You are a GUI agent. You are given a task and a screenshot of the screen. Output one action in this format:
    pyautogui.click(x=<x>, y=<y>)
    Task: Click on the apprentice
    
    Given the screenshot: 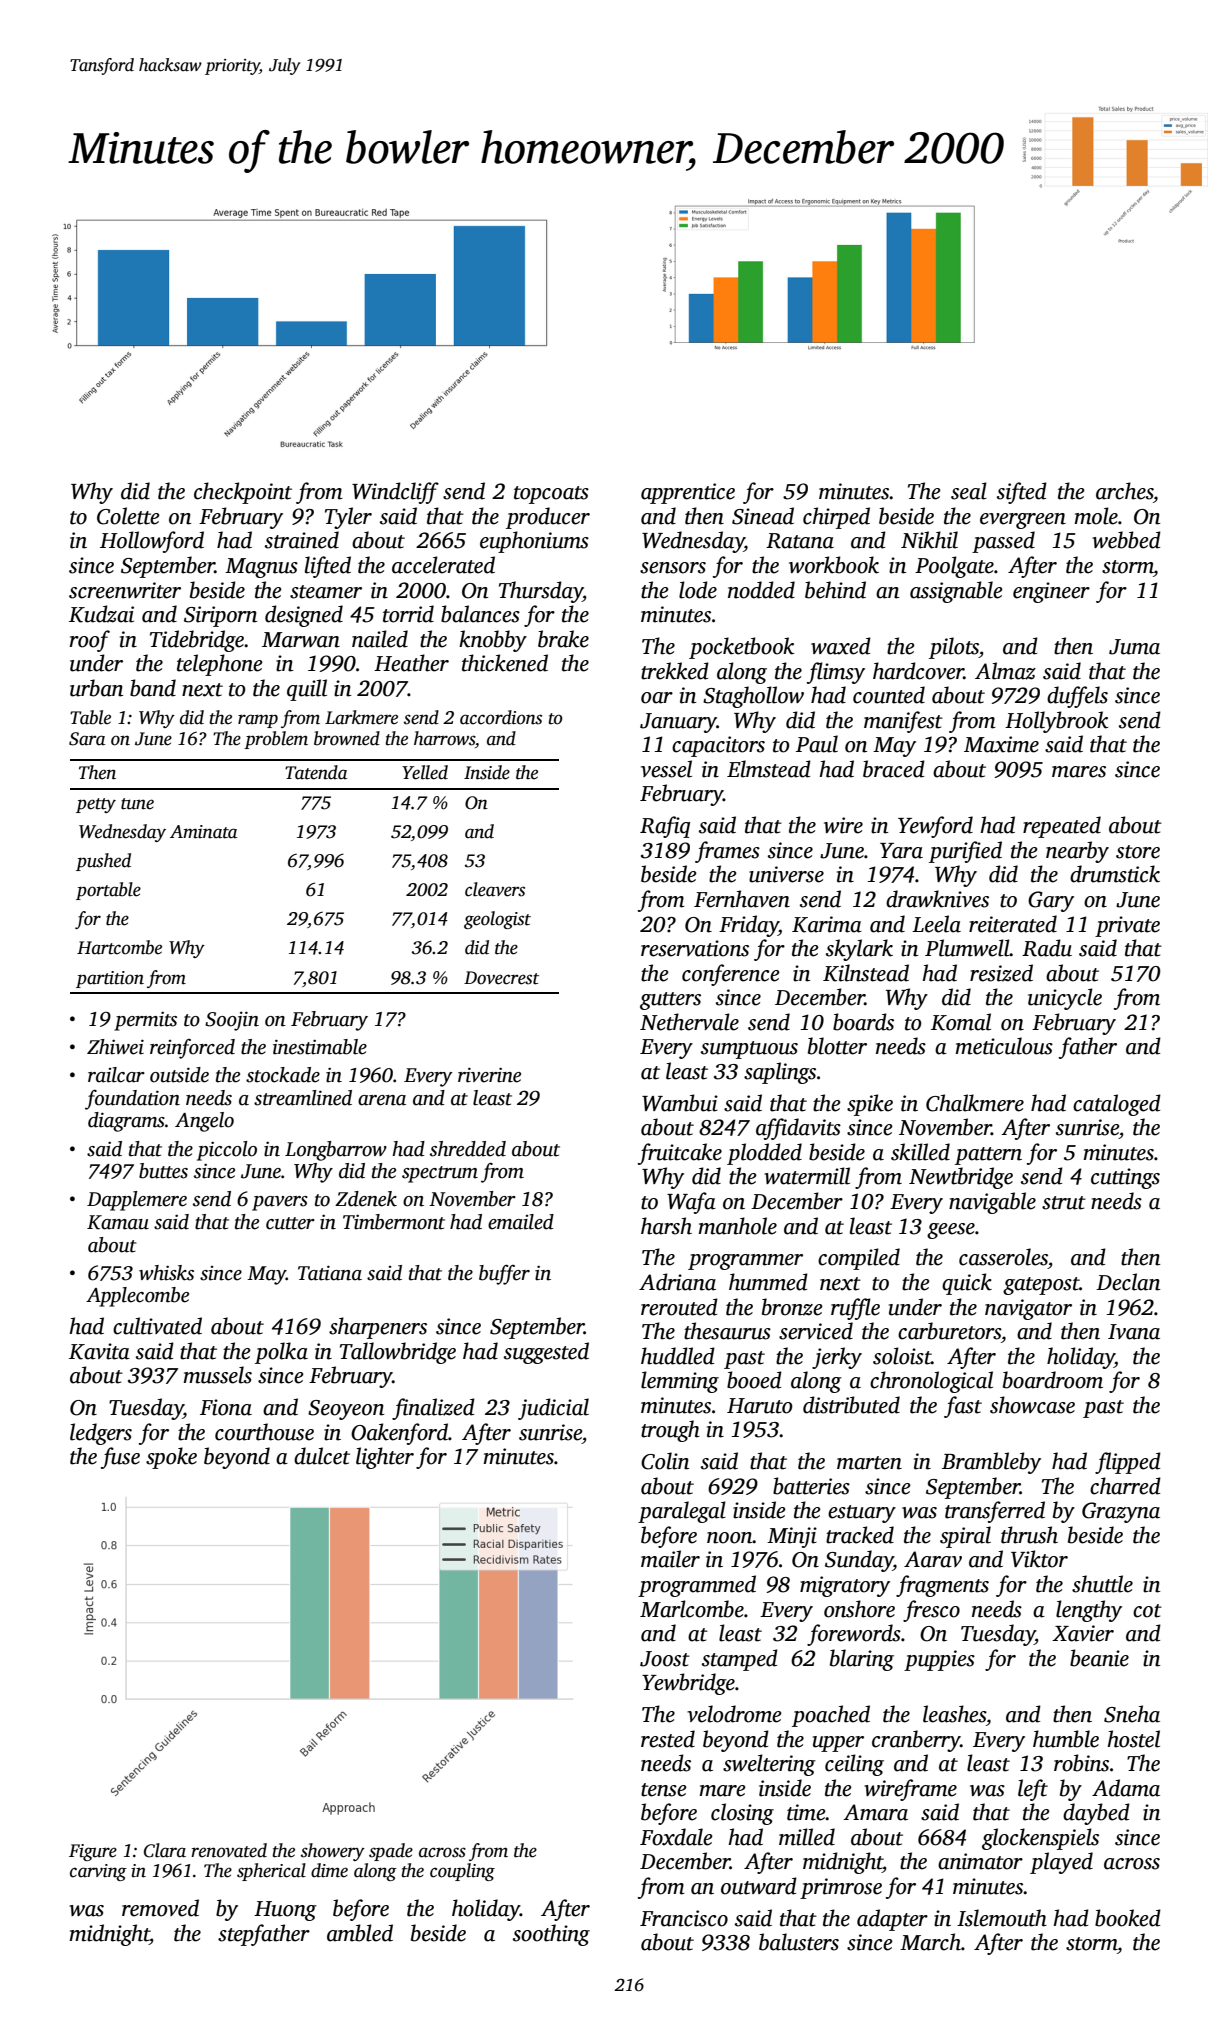 What is the action you would take?
    pyautogui.click(x=688, y=493)
